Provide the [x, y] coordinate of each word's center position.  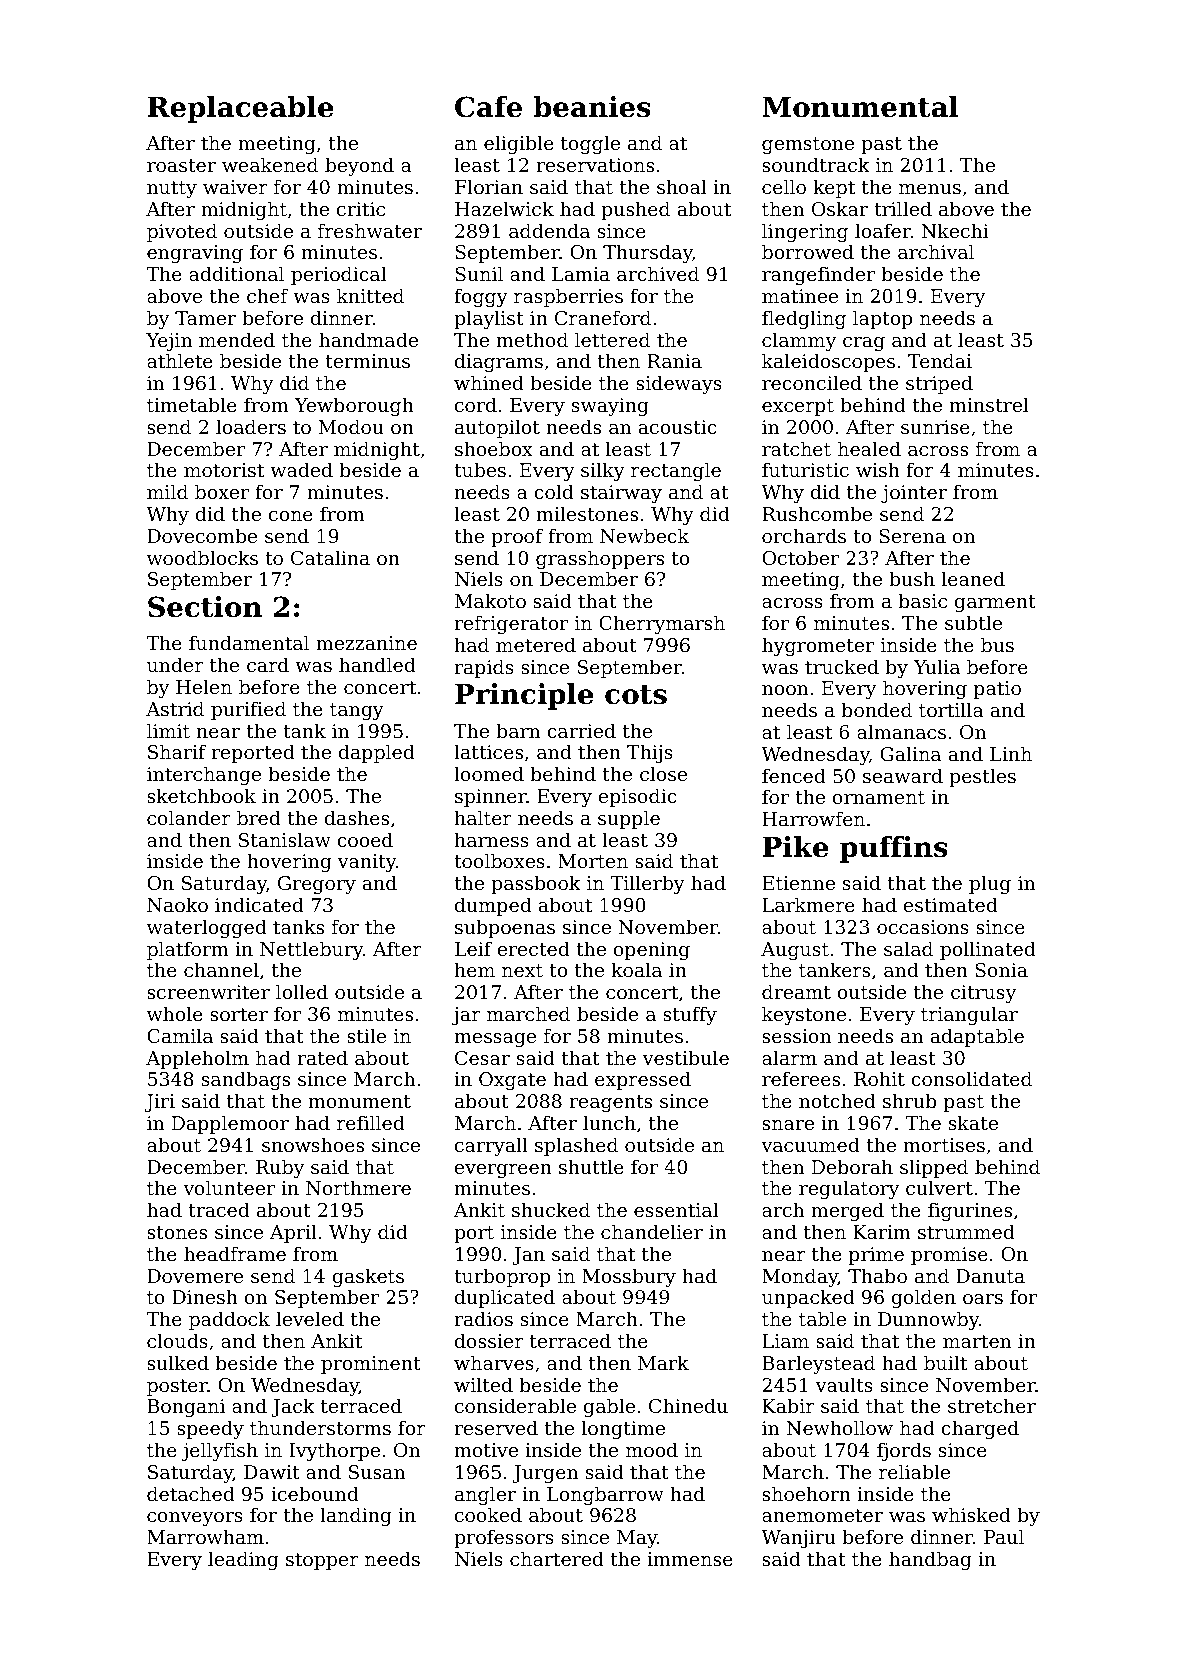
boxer [222, 491]
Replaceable [241, 109]
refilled [371, 1122]
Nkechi [955, 230]
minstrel [988, 404]
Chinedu [688, 1405]
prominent [371, 1365]
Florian [489, 186]
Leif [473, 948]
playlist [489, 319]
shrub [910, 1100]
